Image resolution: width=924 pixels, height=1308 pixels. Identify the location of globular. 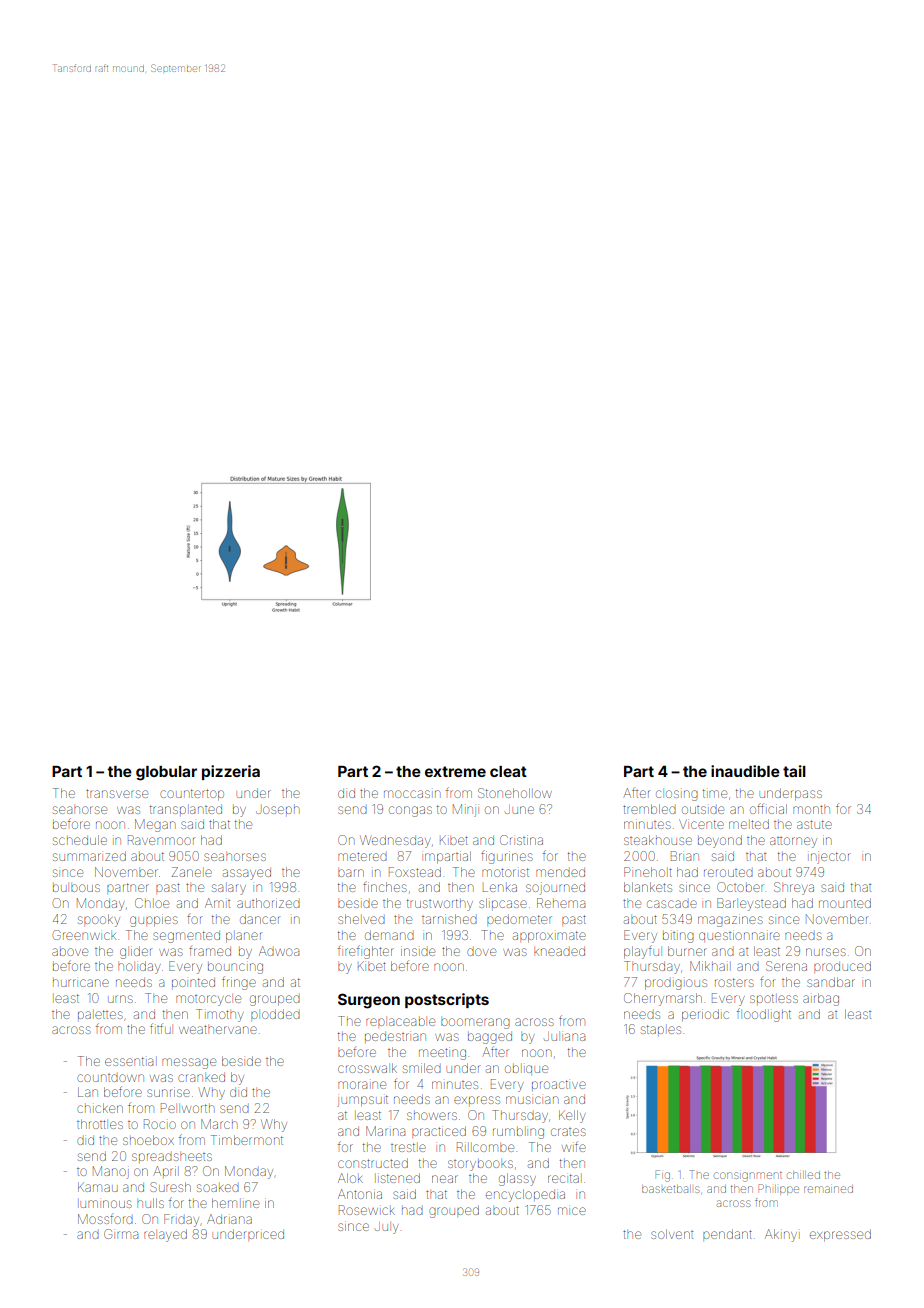
(166, 773).
